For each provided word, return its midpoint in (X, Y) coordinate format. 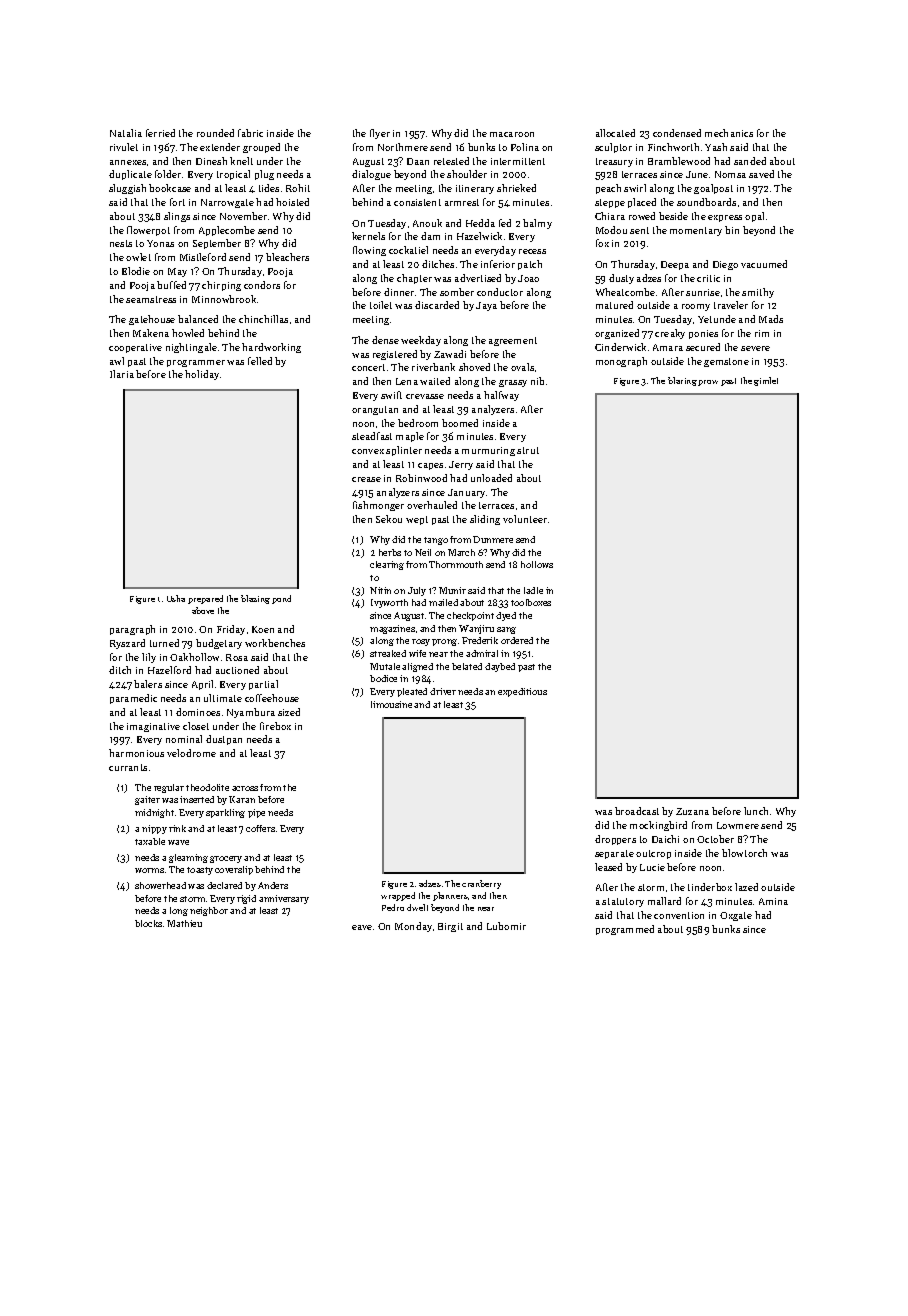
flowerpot (148, 231)
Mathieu (184, 923)
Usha (176, 598)
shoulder (467, 174)
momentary (696, 231)
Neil (423, 552)
